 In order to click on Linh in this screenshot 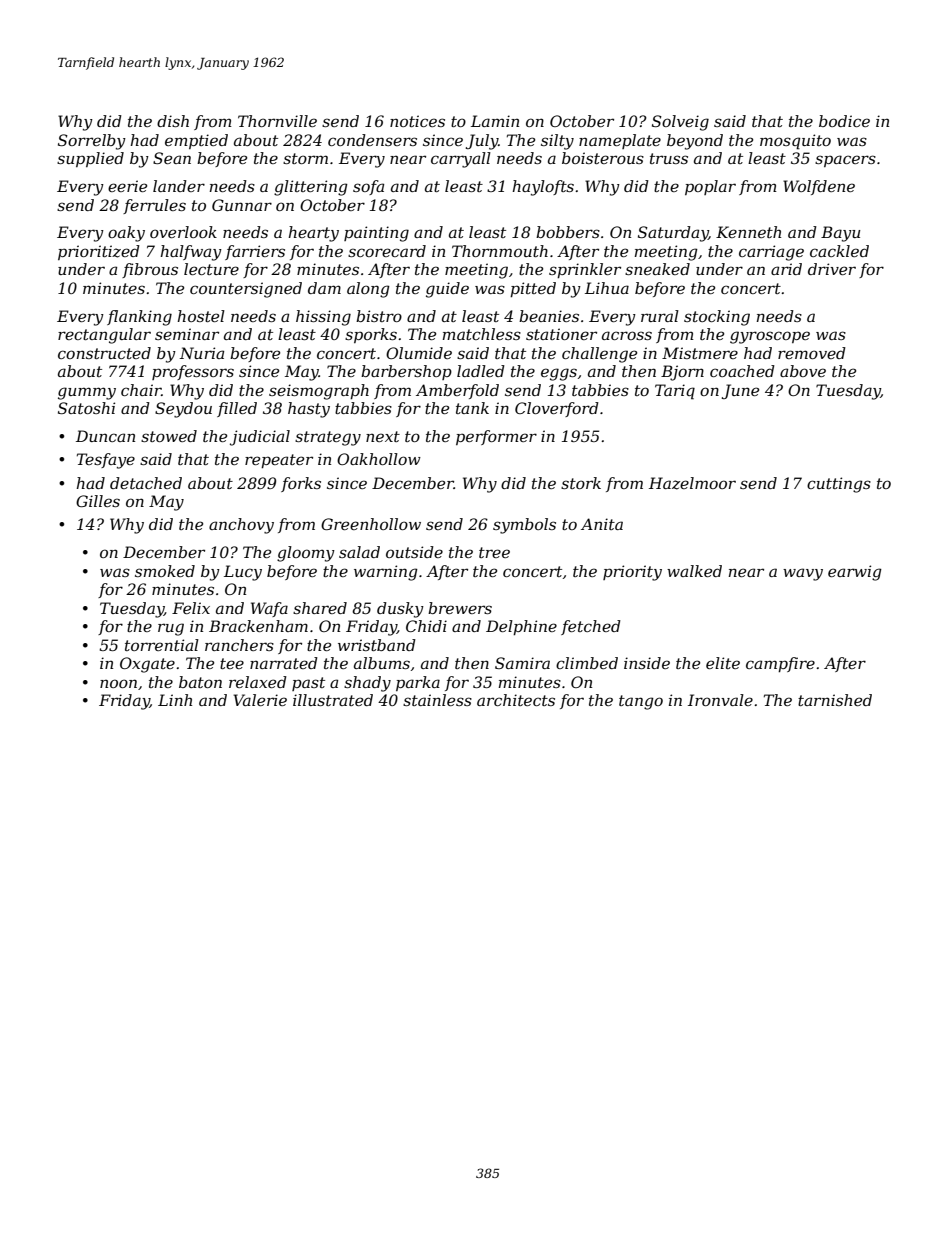, I will do `click(175, 700)`.
